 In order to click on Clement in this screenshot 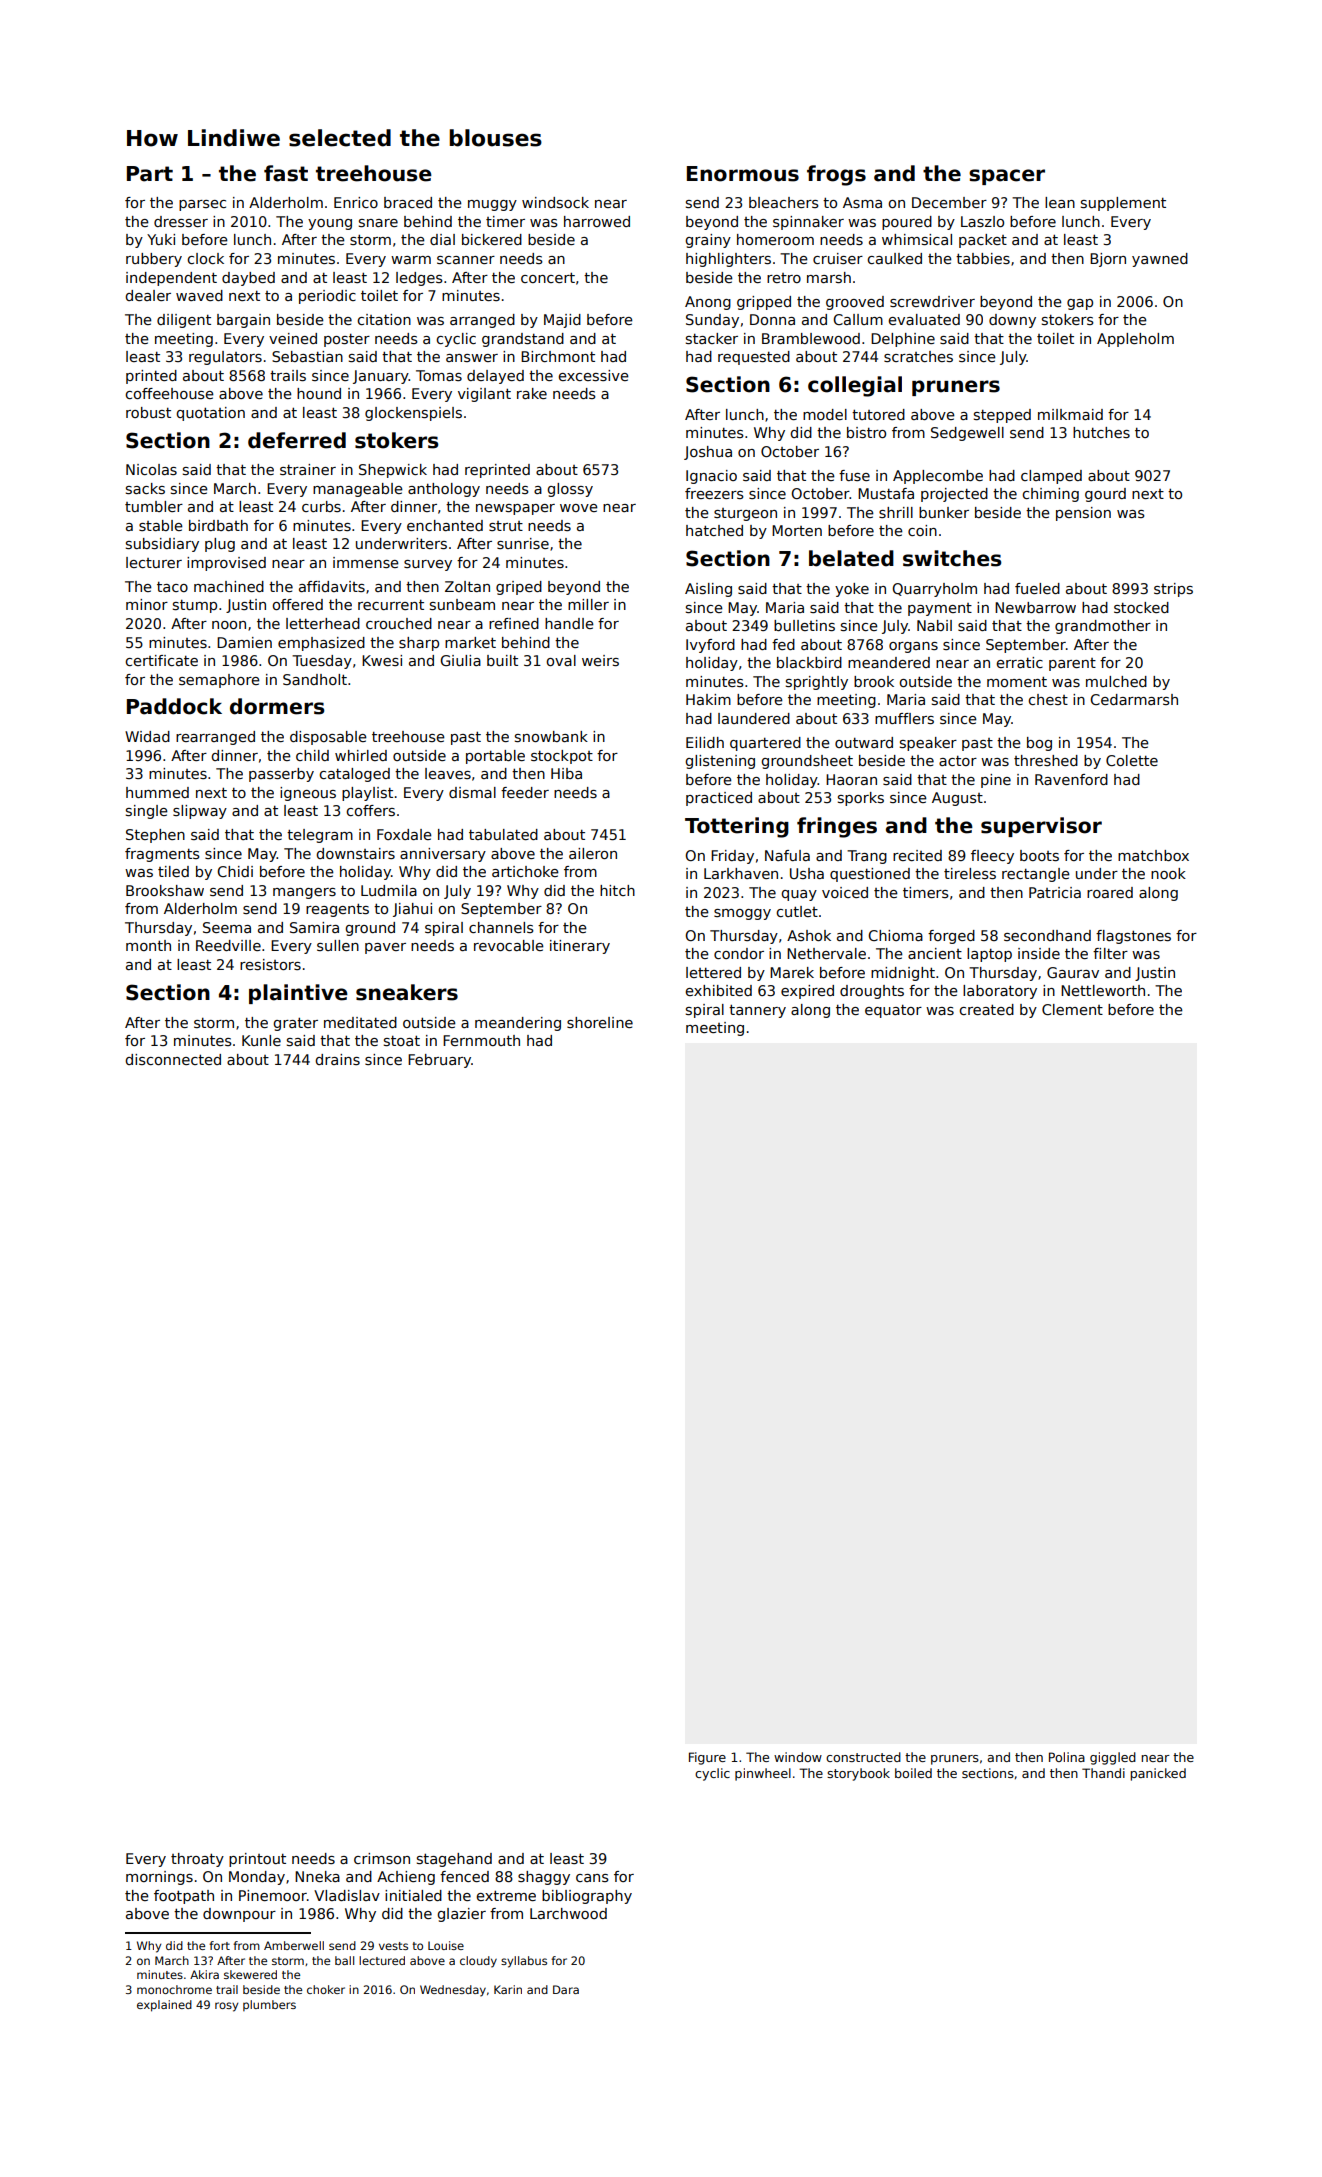, I will do `click(1072, 1009)`.
